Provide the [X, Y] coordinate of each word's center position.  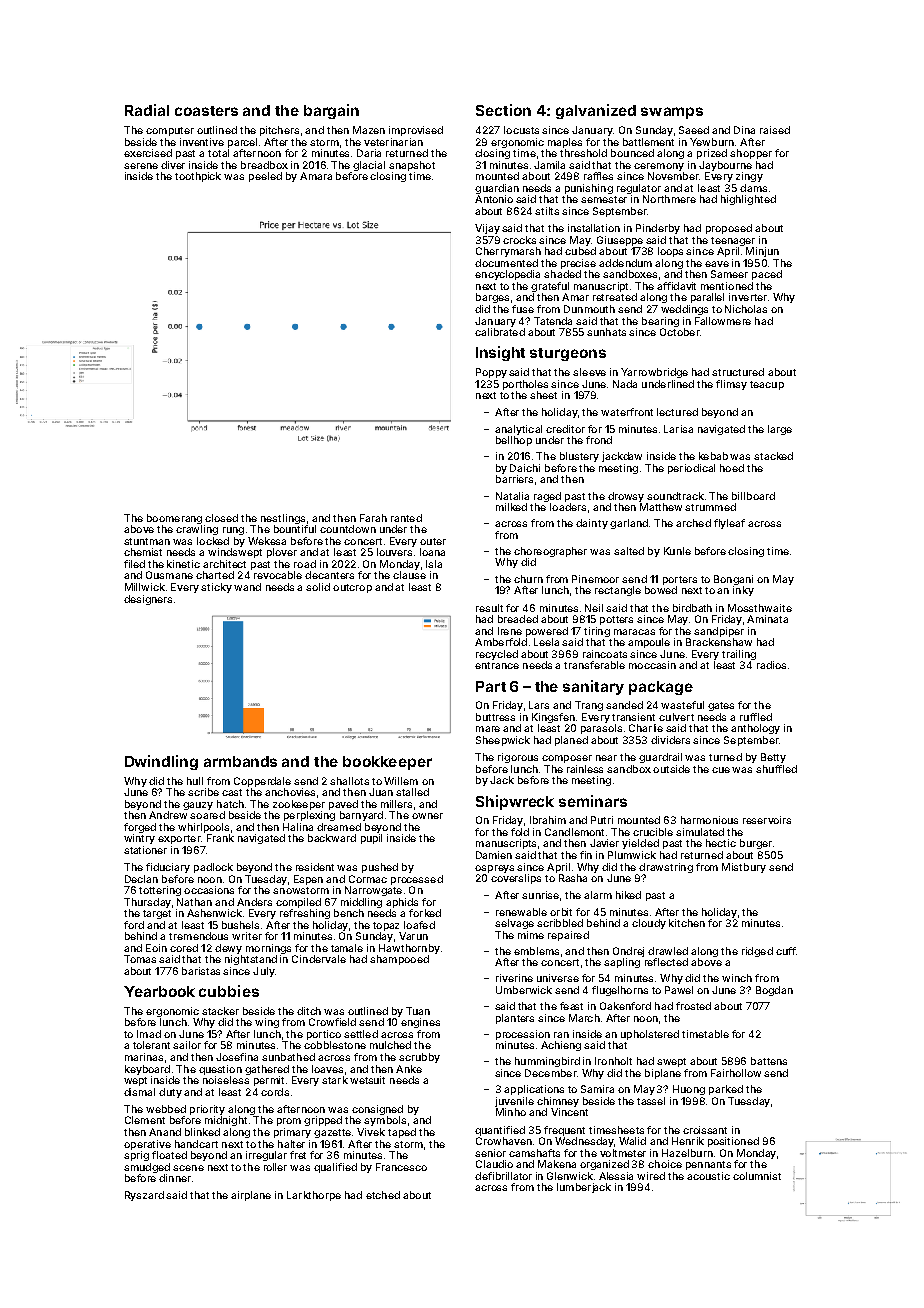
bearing [660, 322]
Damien [494, 855]
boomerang [174, 519]
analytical [518, 430]
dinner [175, 1178]
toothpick [198, 177]
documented [506, 263]
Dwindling [161, 762]
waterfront [627, 412]
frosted [693, 1006]
